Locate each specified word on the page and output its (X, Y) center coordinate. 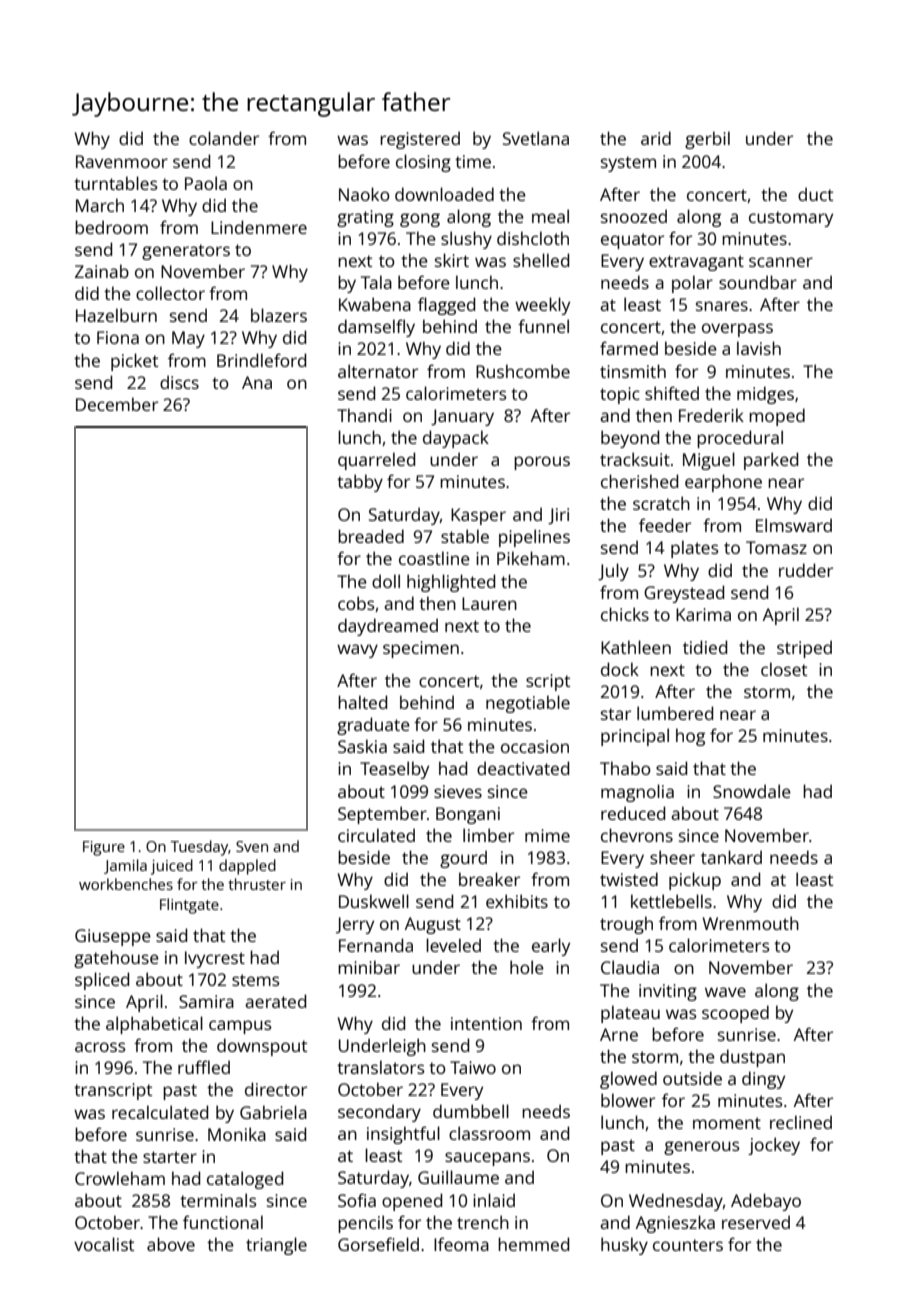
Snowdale (752, 791)
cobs (356, 603)
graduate (373, 726)
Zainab (102, 271)
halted (362, 702)
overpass (737, 330)
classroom (489, 1133)
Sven (252, 846)
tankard (731, 857)
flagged (446, 306)
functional (223, 1222)
